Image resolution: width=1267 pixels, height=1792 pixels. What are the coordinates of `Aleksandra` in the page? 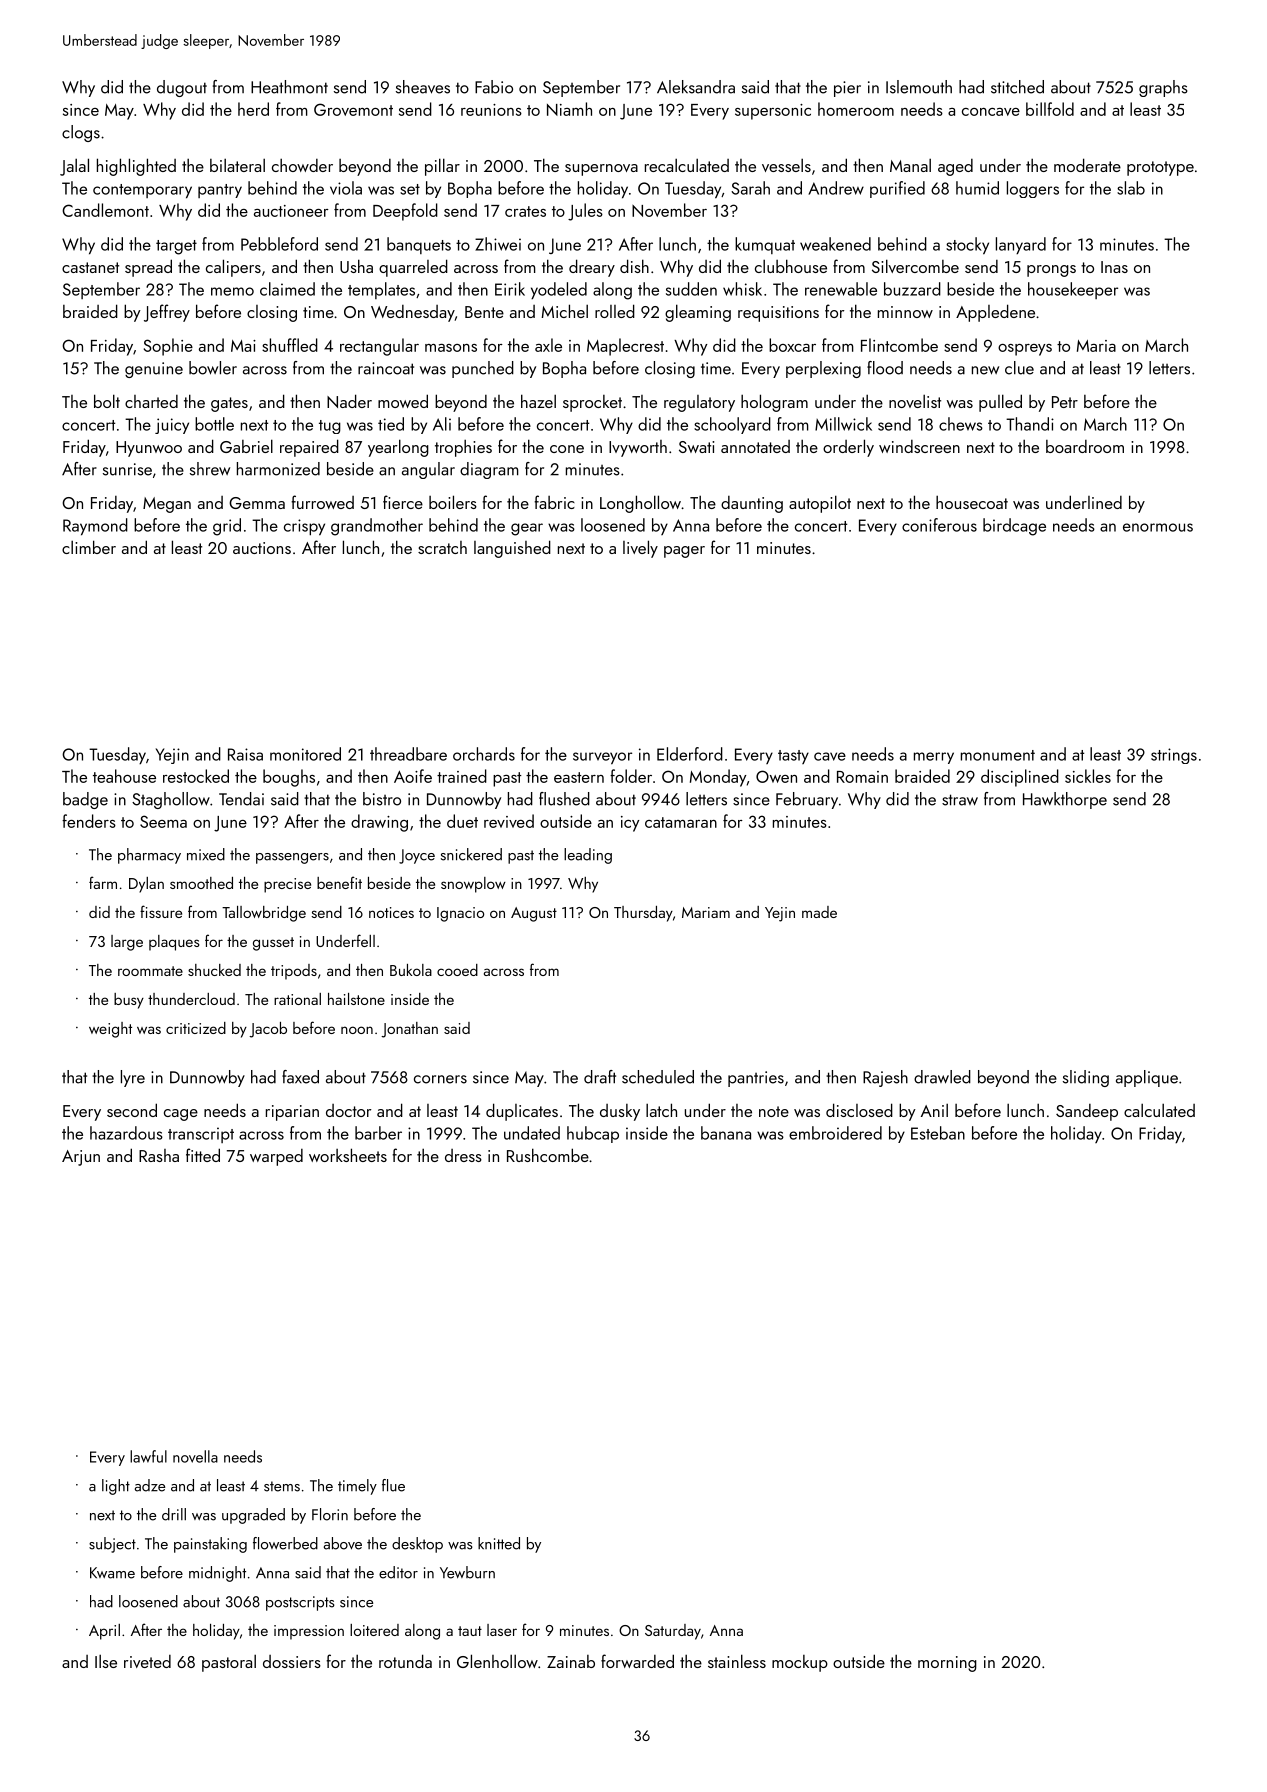 It's located at (696, 87).
